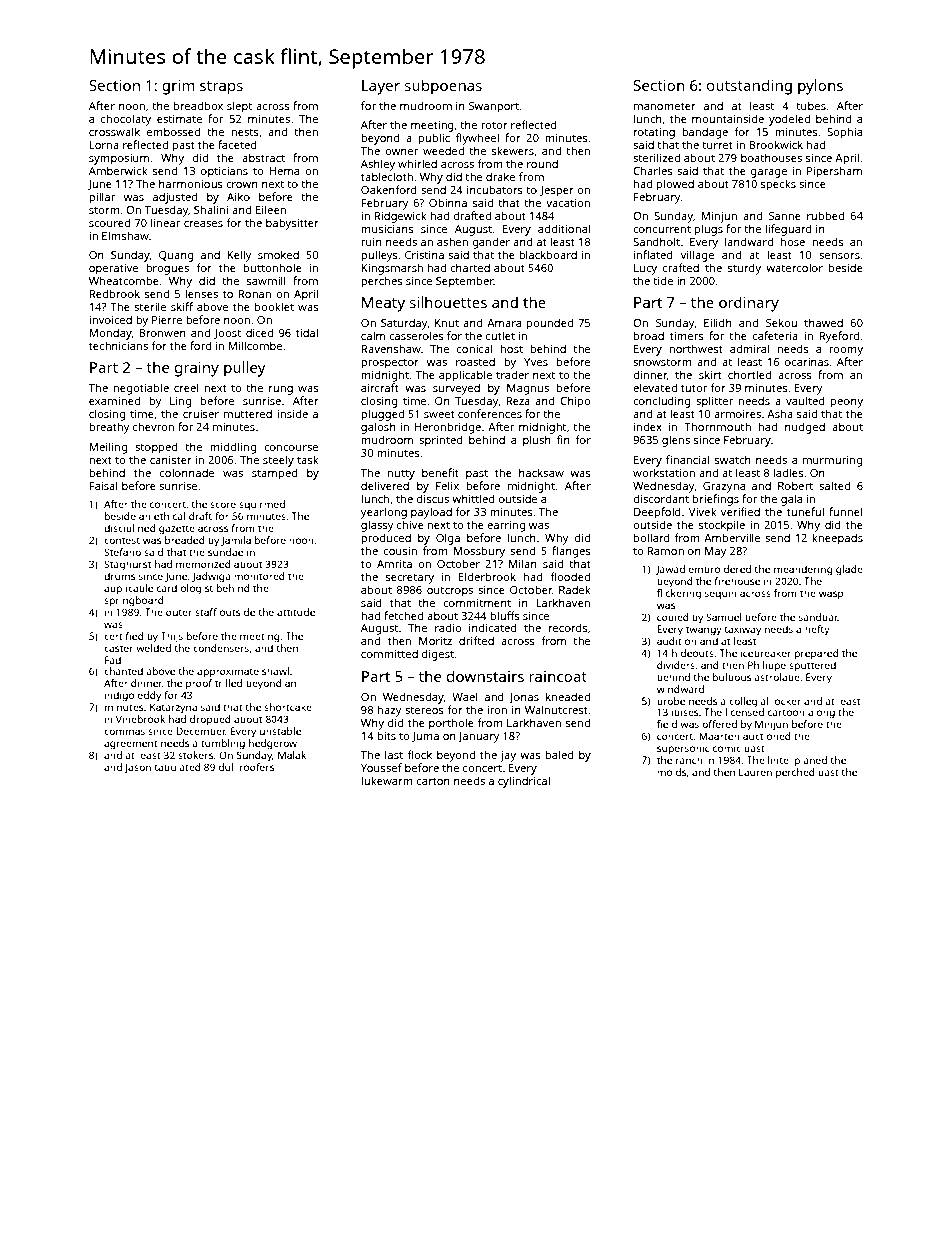 The image size is (952, 1233). What do you see at coordinates (381, 87) in the screenshot?
I see `Layer` at bounding box center [381, 87].
